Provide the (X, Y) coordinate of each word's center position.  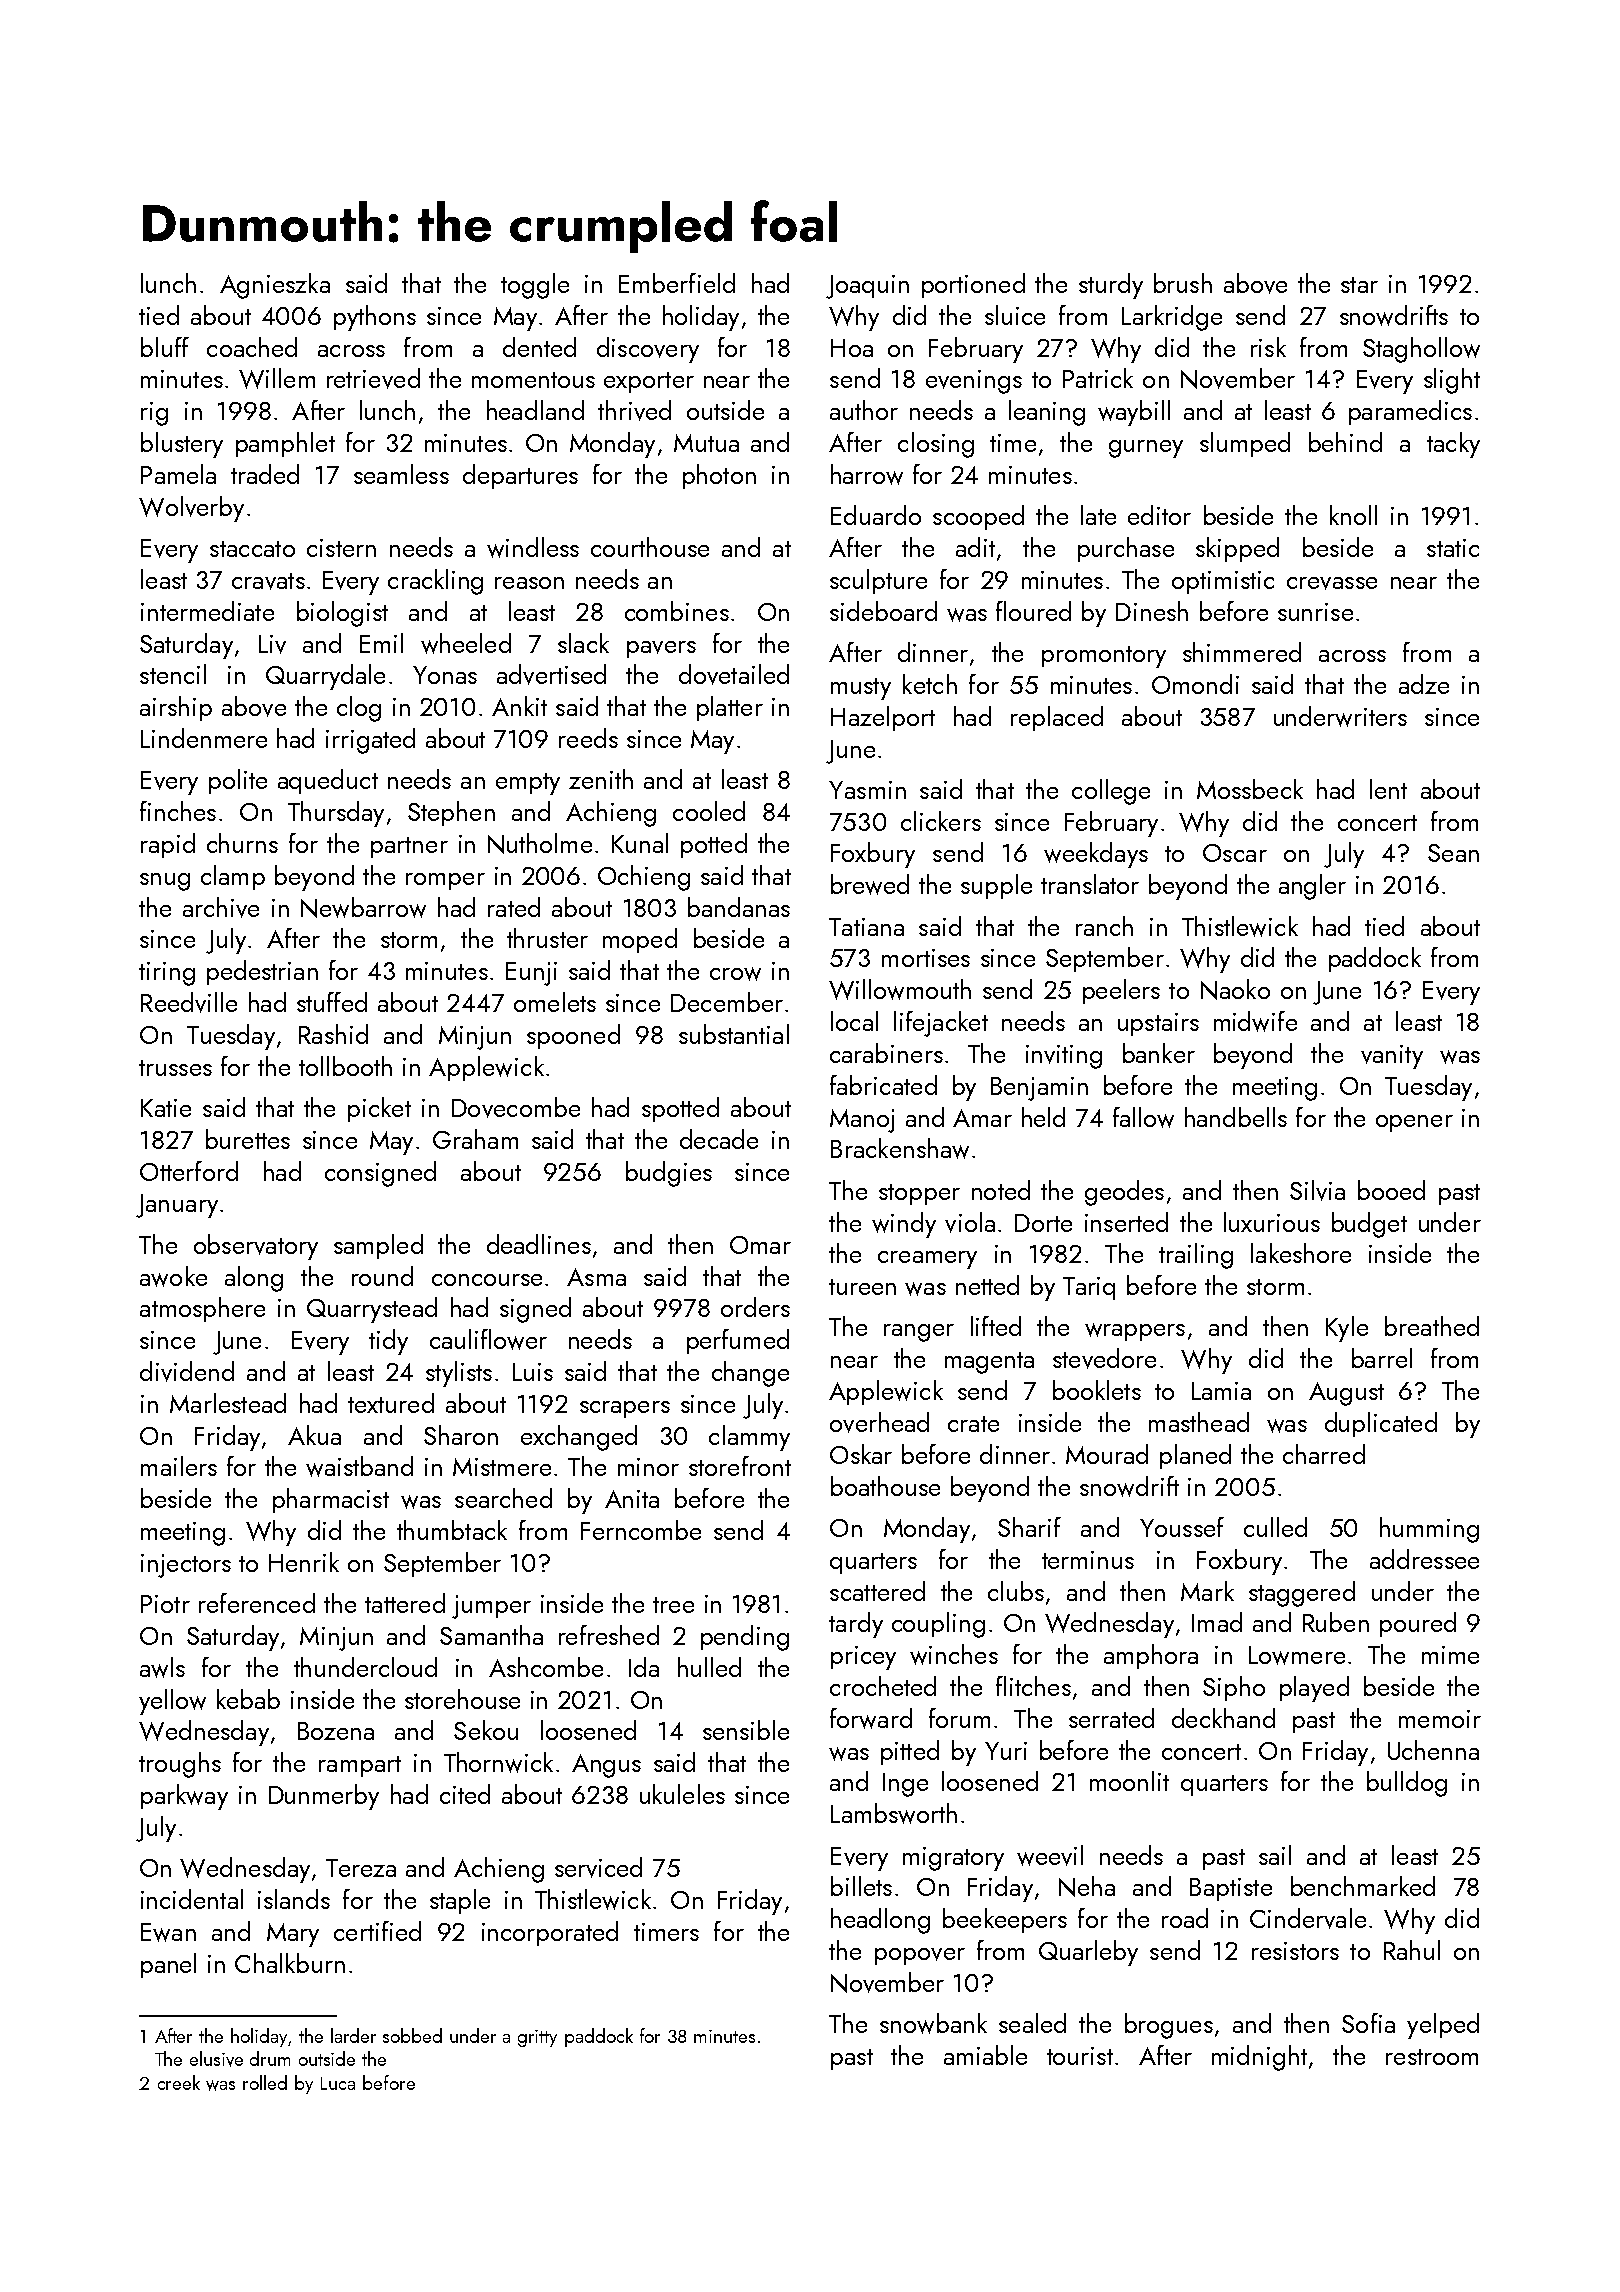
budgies (669, 1174)
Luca (338, 2083)
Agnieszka (275, 286)
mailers (179, 1466)
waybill (1134, 413)
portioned (973, 285)
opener (1414, 1123)
